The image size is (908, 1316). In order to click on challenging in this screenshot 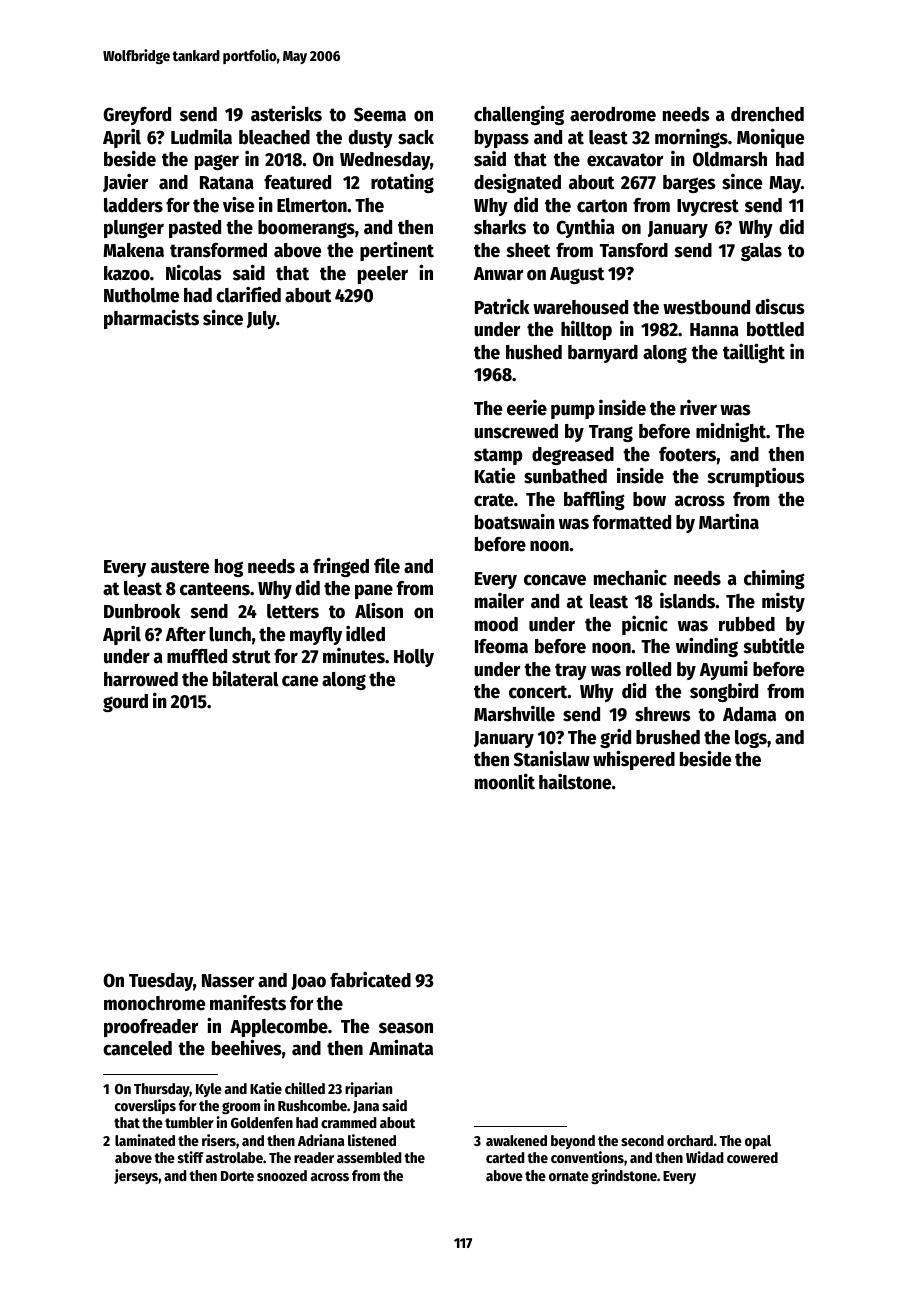, I will do `click(519, 115)`.
